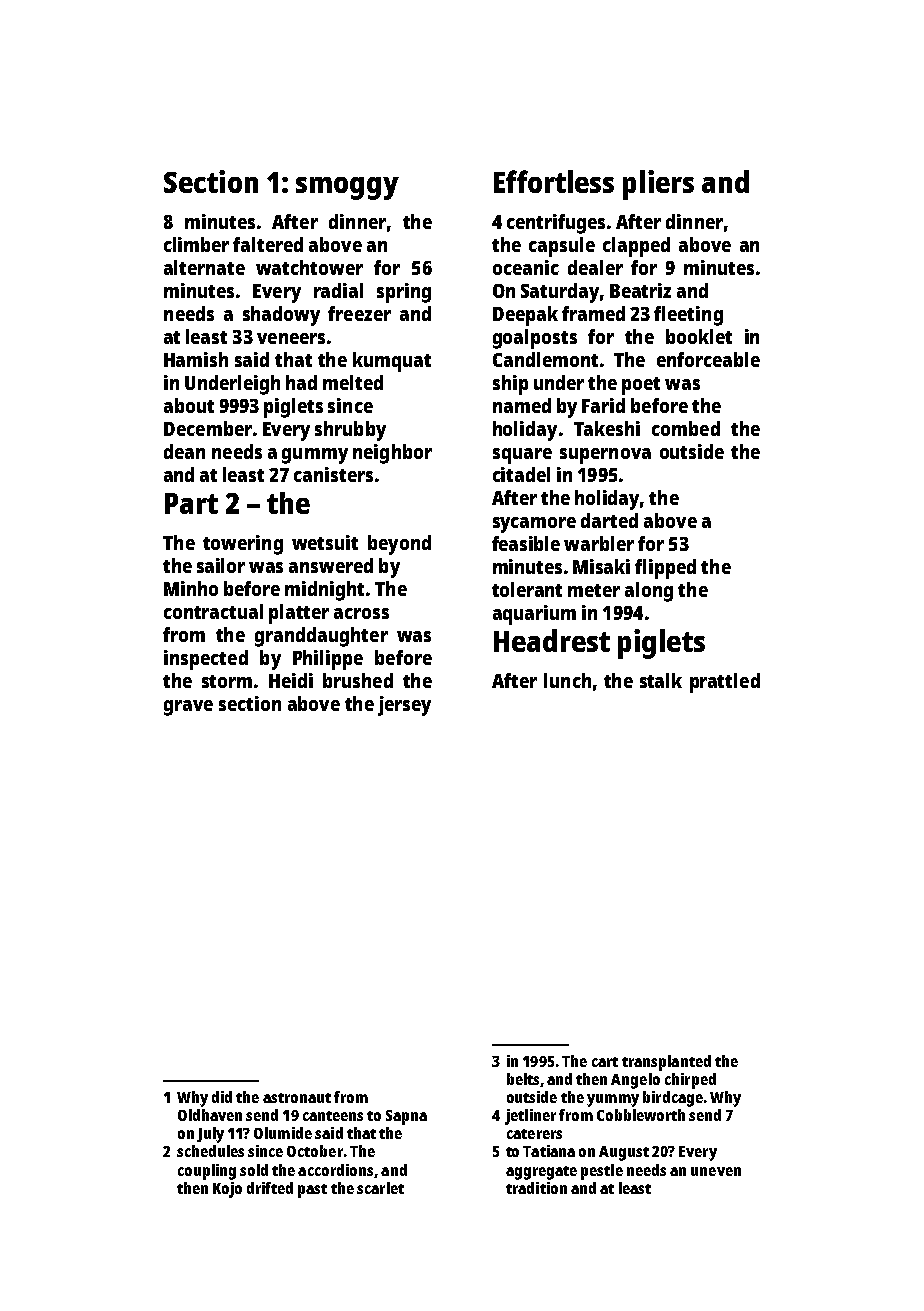 This screenshot has height=1311, width=924. Describe the element at coordinates (196, 244) in the screenshot. I see `climber` at that location.
